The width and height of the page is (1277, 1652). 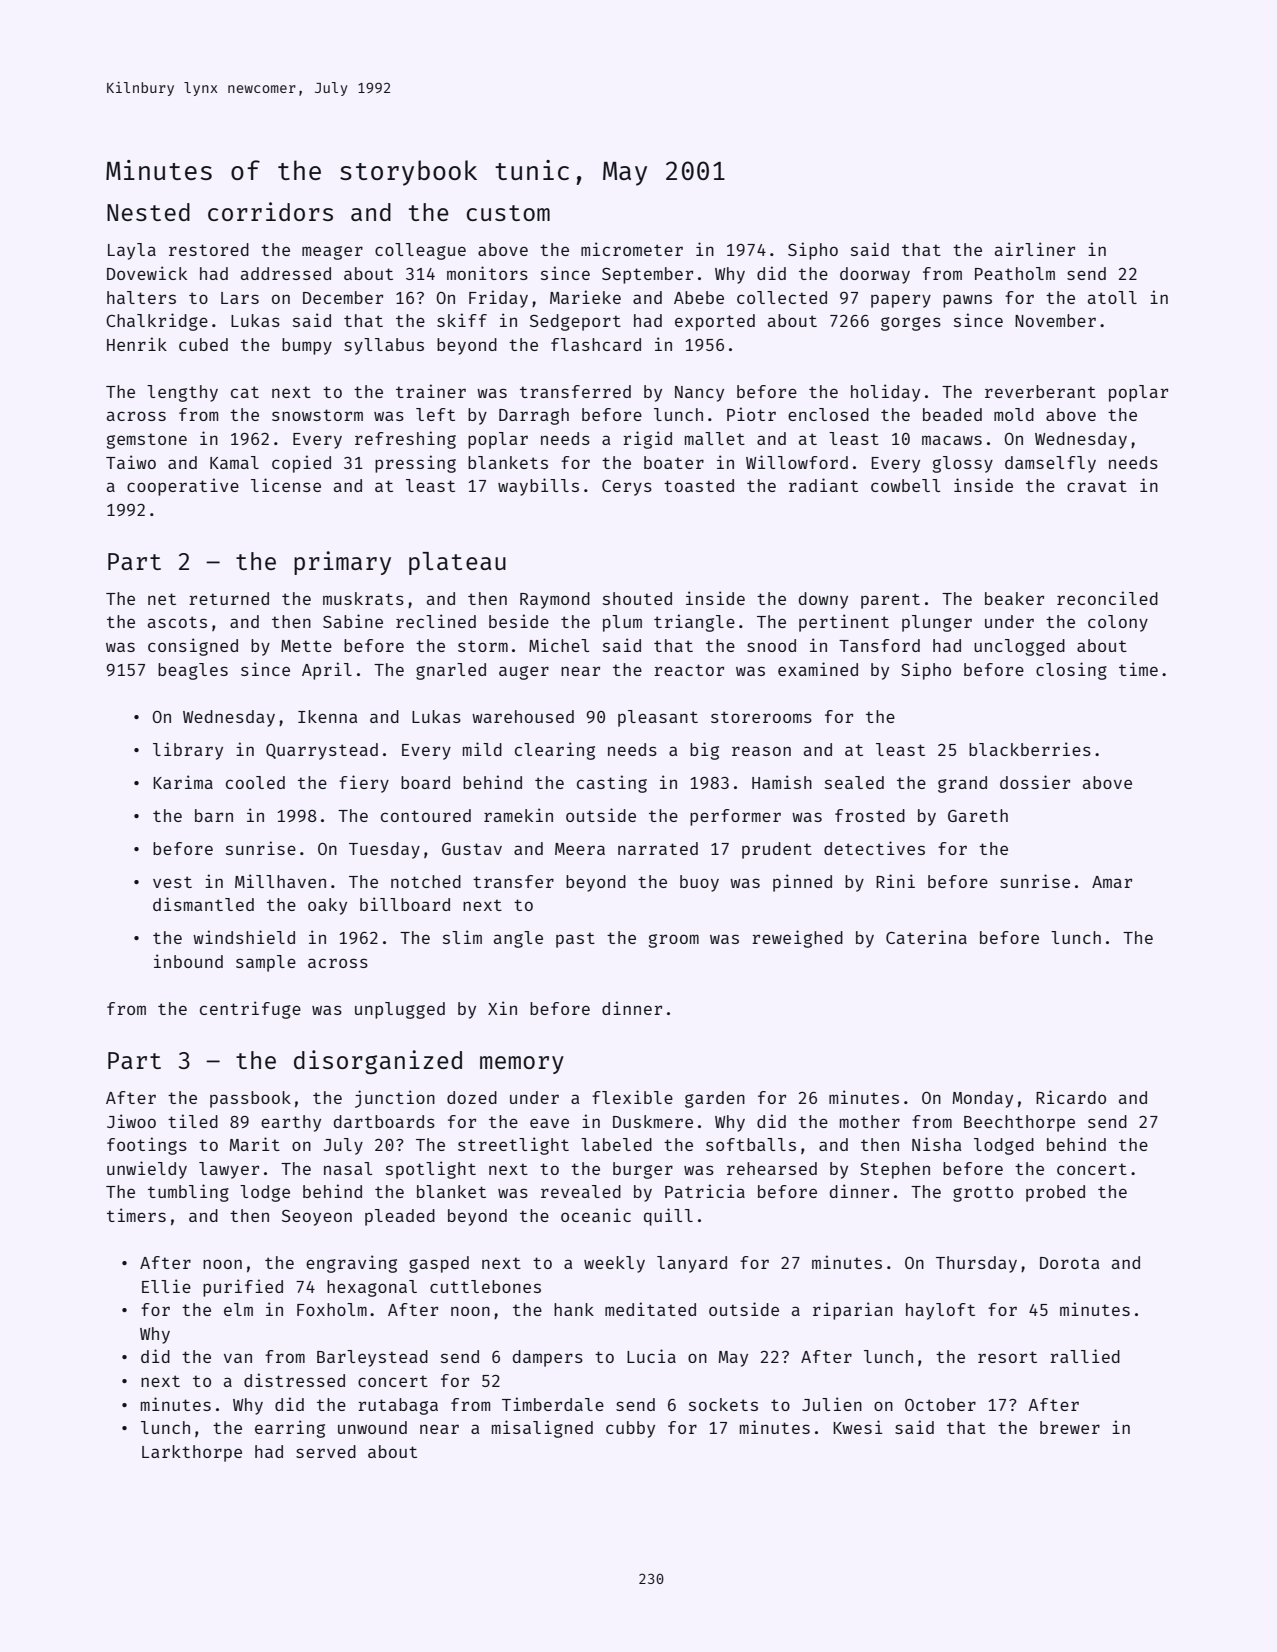 I want to click on airliner, so click(x=1035, y=249).
